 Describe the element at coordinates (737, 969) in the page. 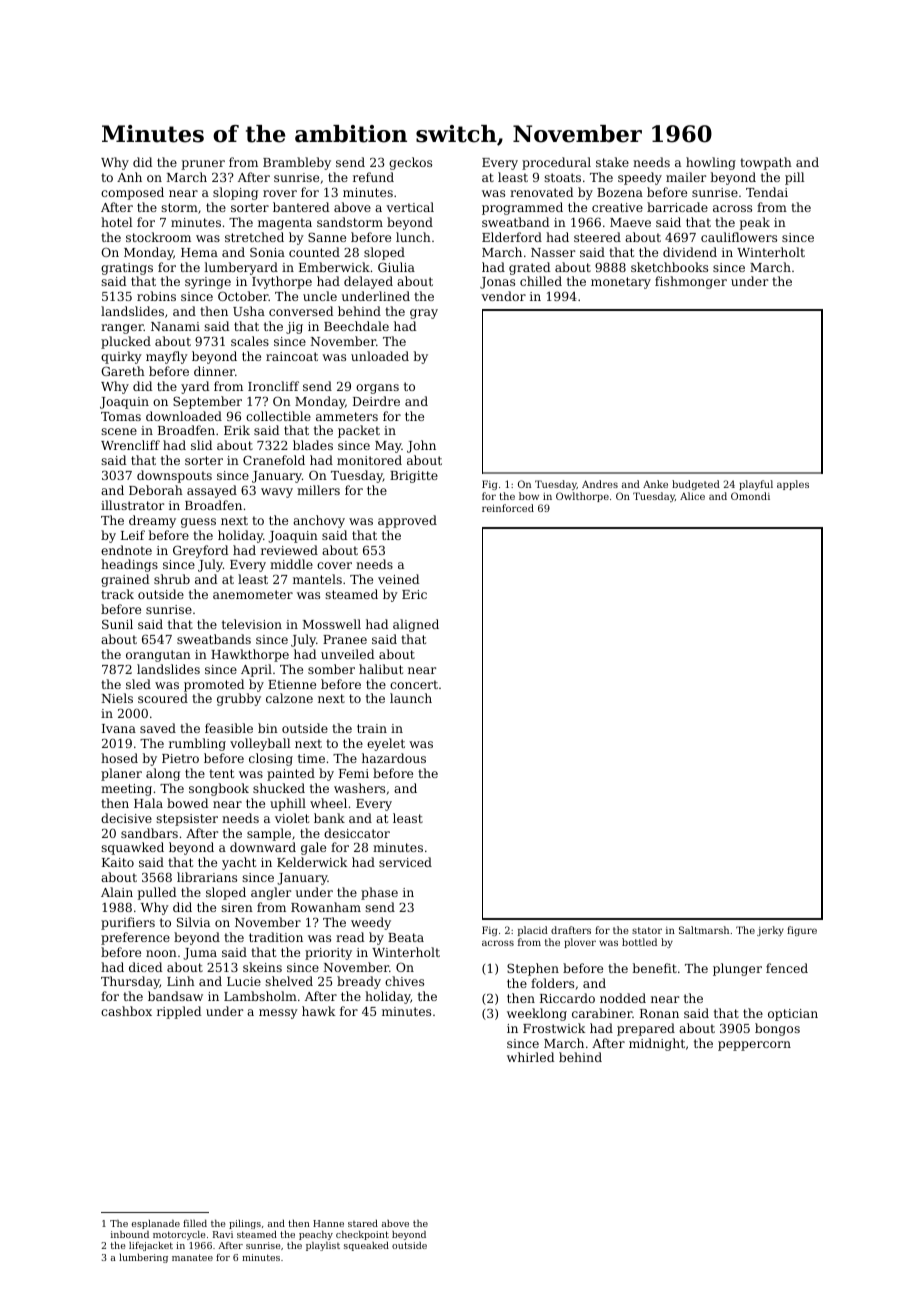

I see `plunger` at that location.
